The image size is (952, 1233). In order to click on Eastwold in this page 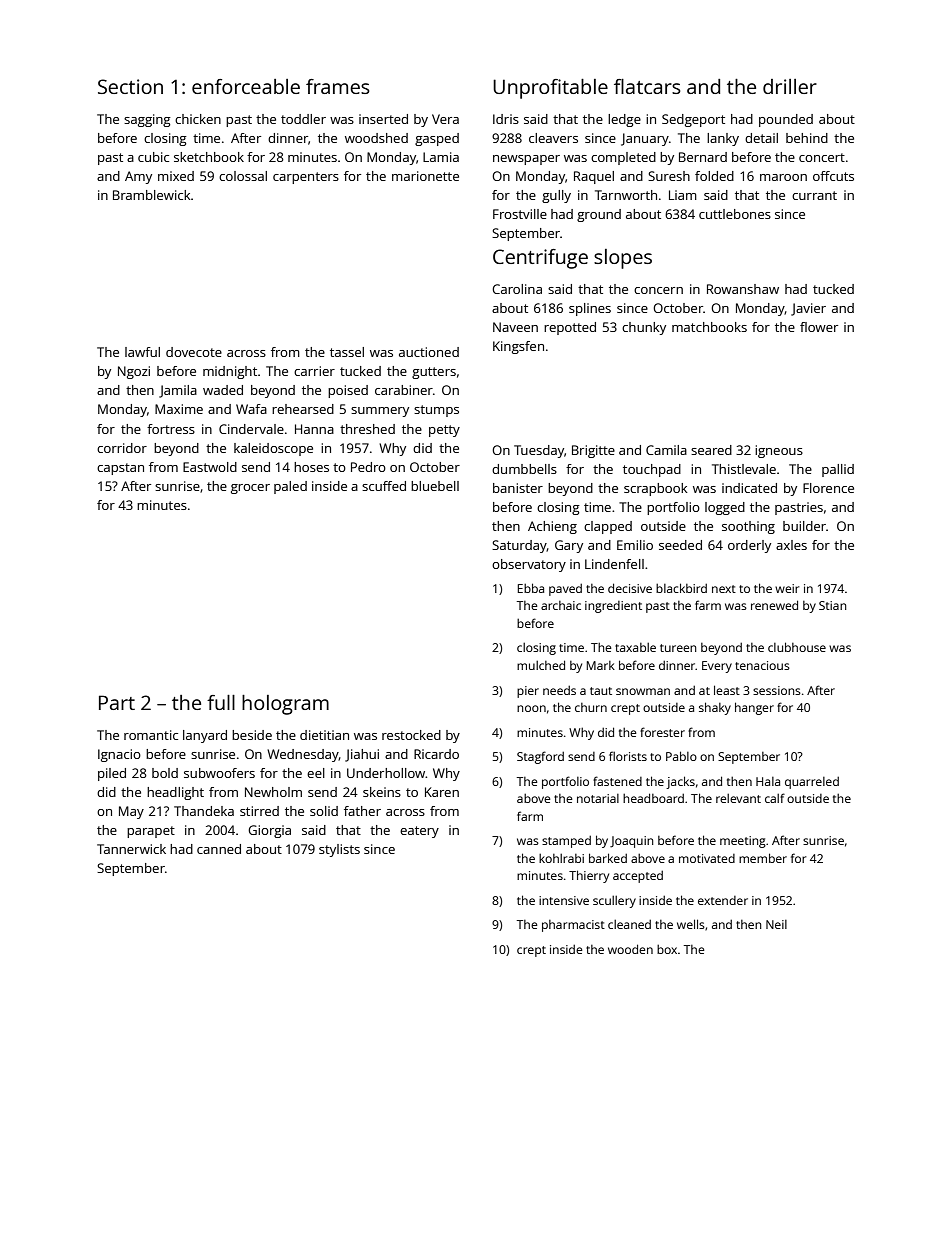, I will do `click(210, 467)`.
